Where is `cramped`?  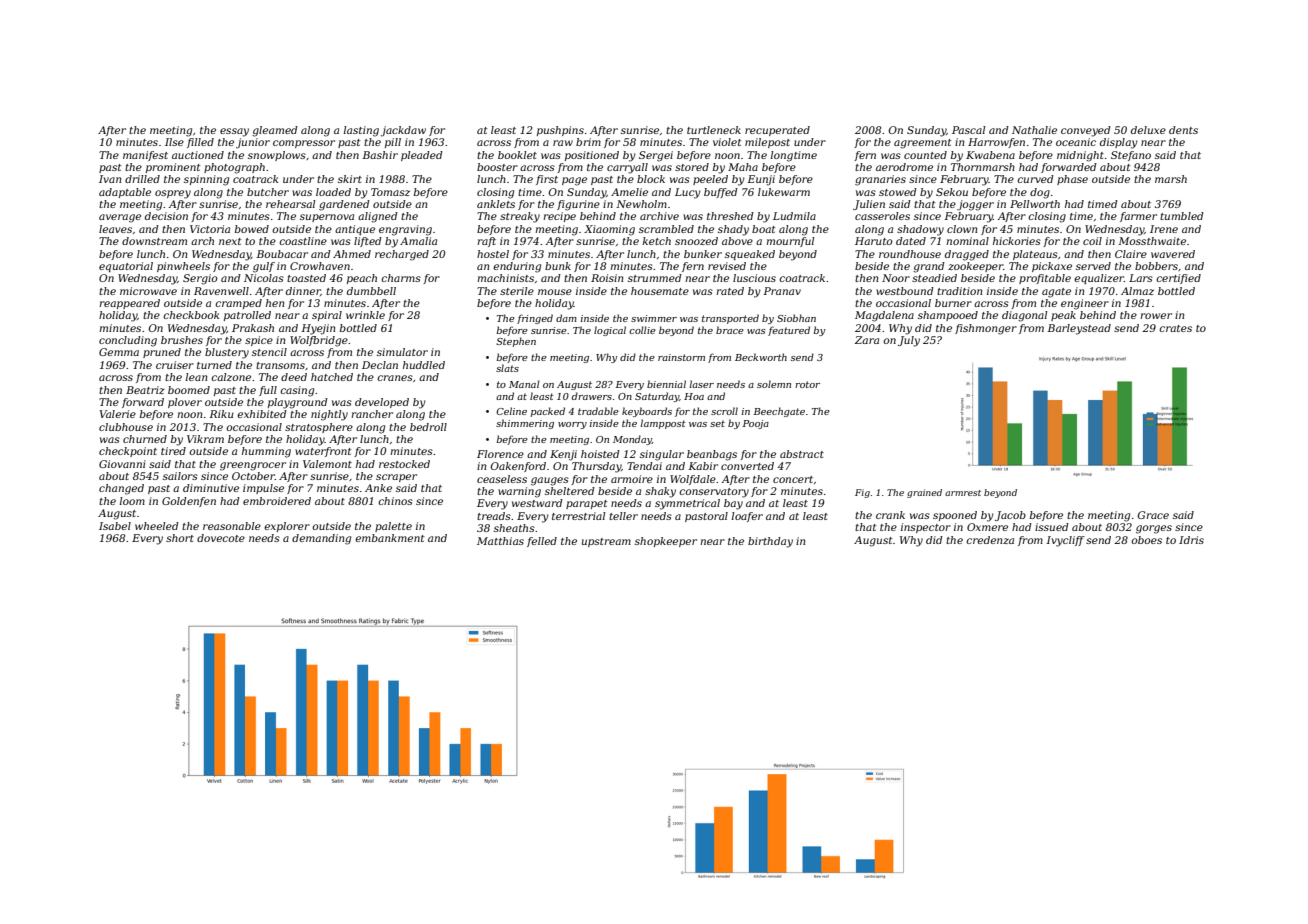
cramped is located at coordinates (238, 304).
